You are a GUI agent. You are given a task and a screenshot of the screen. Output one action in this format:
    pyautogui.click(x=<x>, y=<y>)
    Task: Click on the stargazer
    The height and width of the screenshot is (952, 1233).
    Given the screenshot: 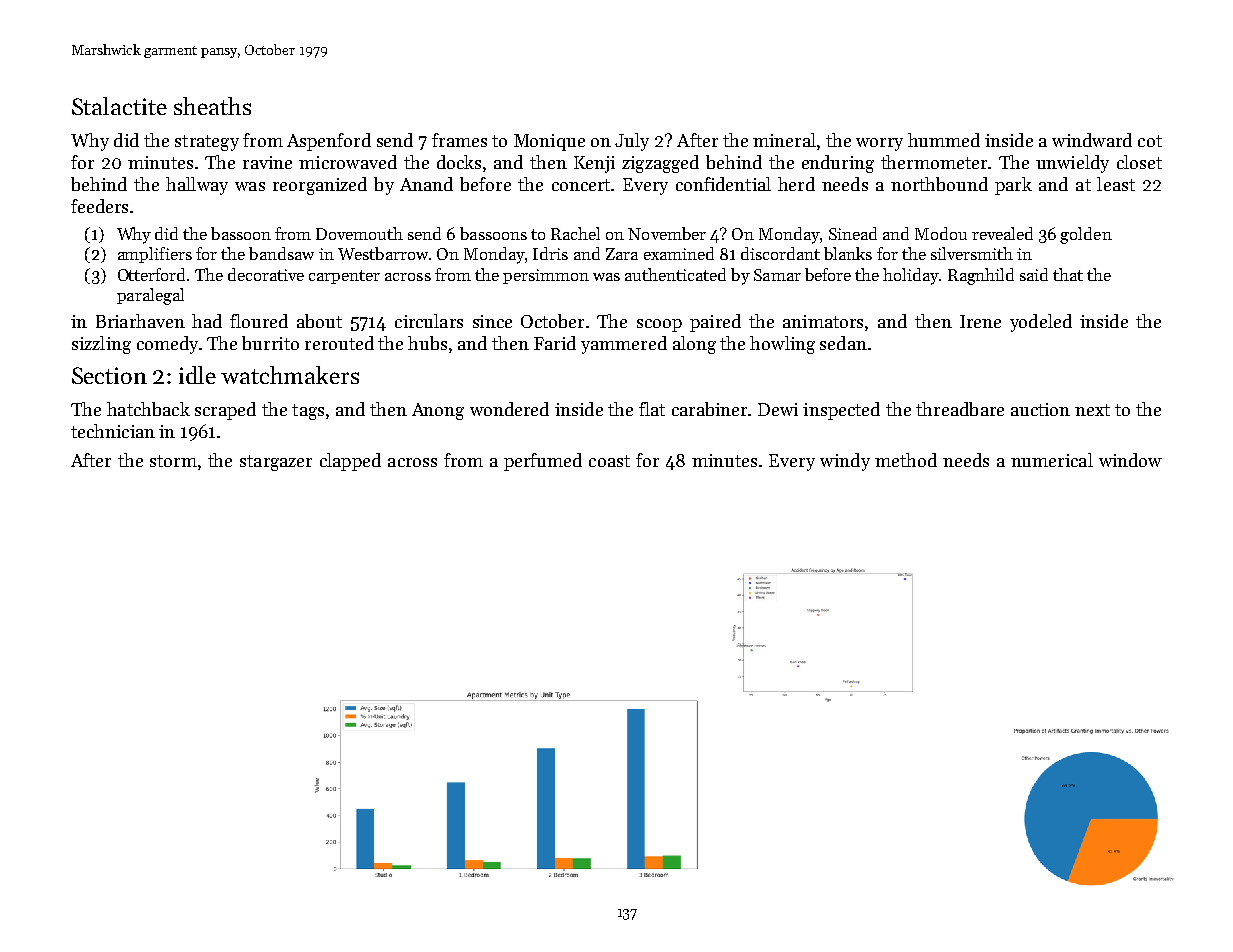 What is the action you would take?
    pyautogui.click(x=276, y=463)
